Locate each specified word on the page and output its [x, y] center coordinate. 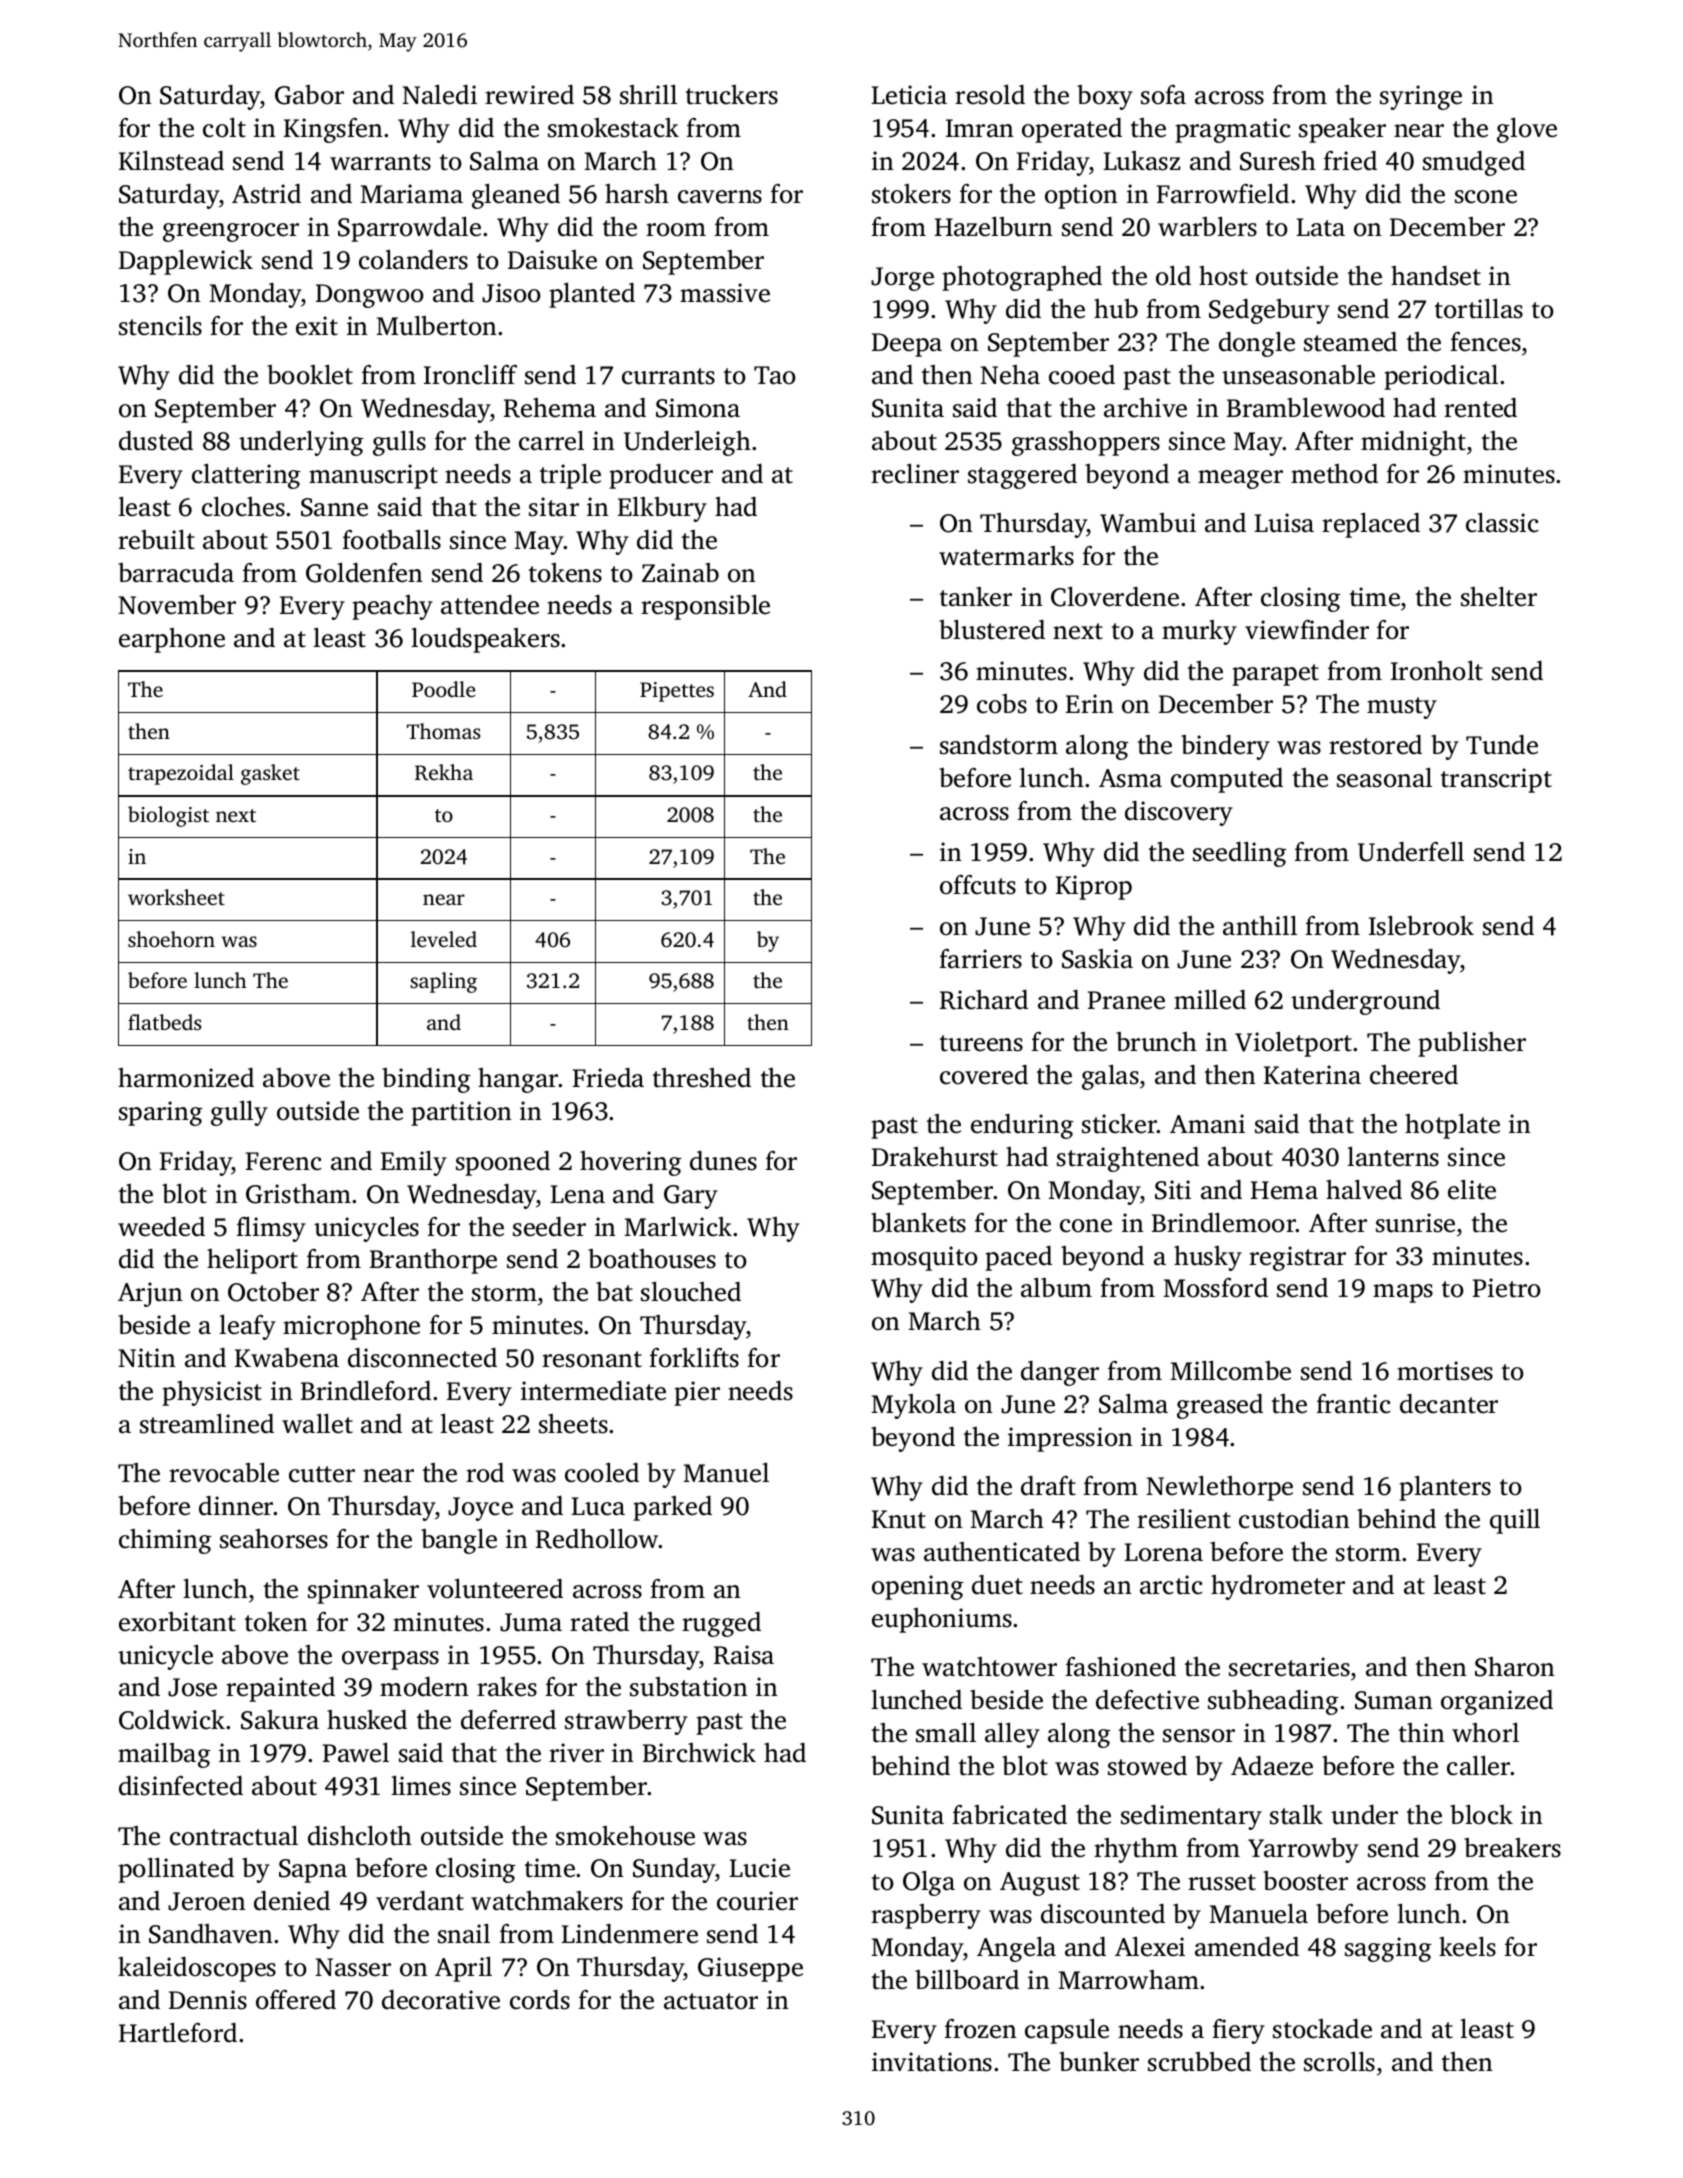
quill [1515, 1521]
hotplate [1452, 1126]
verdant [420, 1901]
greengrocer [231, 232]
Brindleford [366, 1391]
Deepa [907, 345]
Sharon [1515, 1667]
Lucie [759, 1868]
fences [1485, 342]
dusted [156, 441]
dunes [723, 1161]
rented [1480, 408]
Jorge [902, 279]
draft [1048, 1486]
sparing [161, 1113]
